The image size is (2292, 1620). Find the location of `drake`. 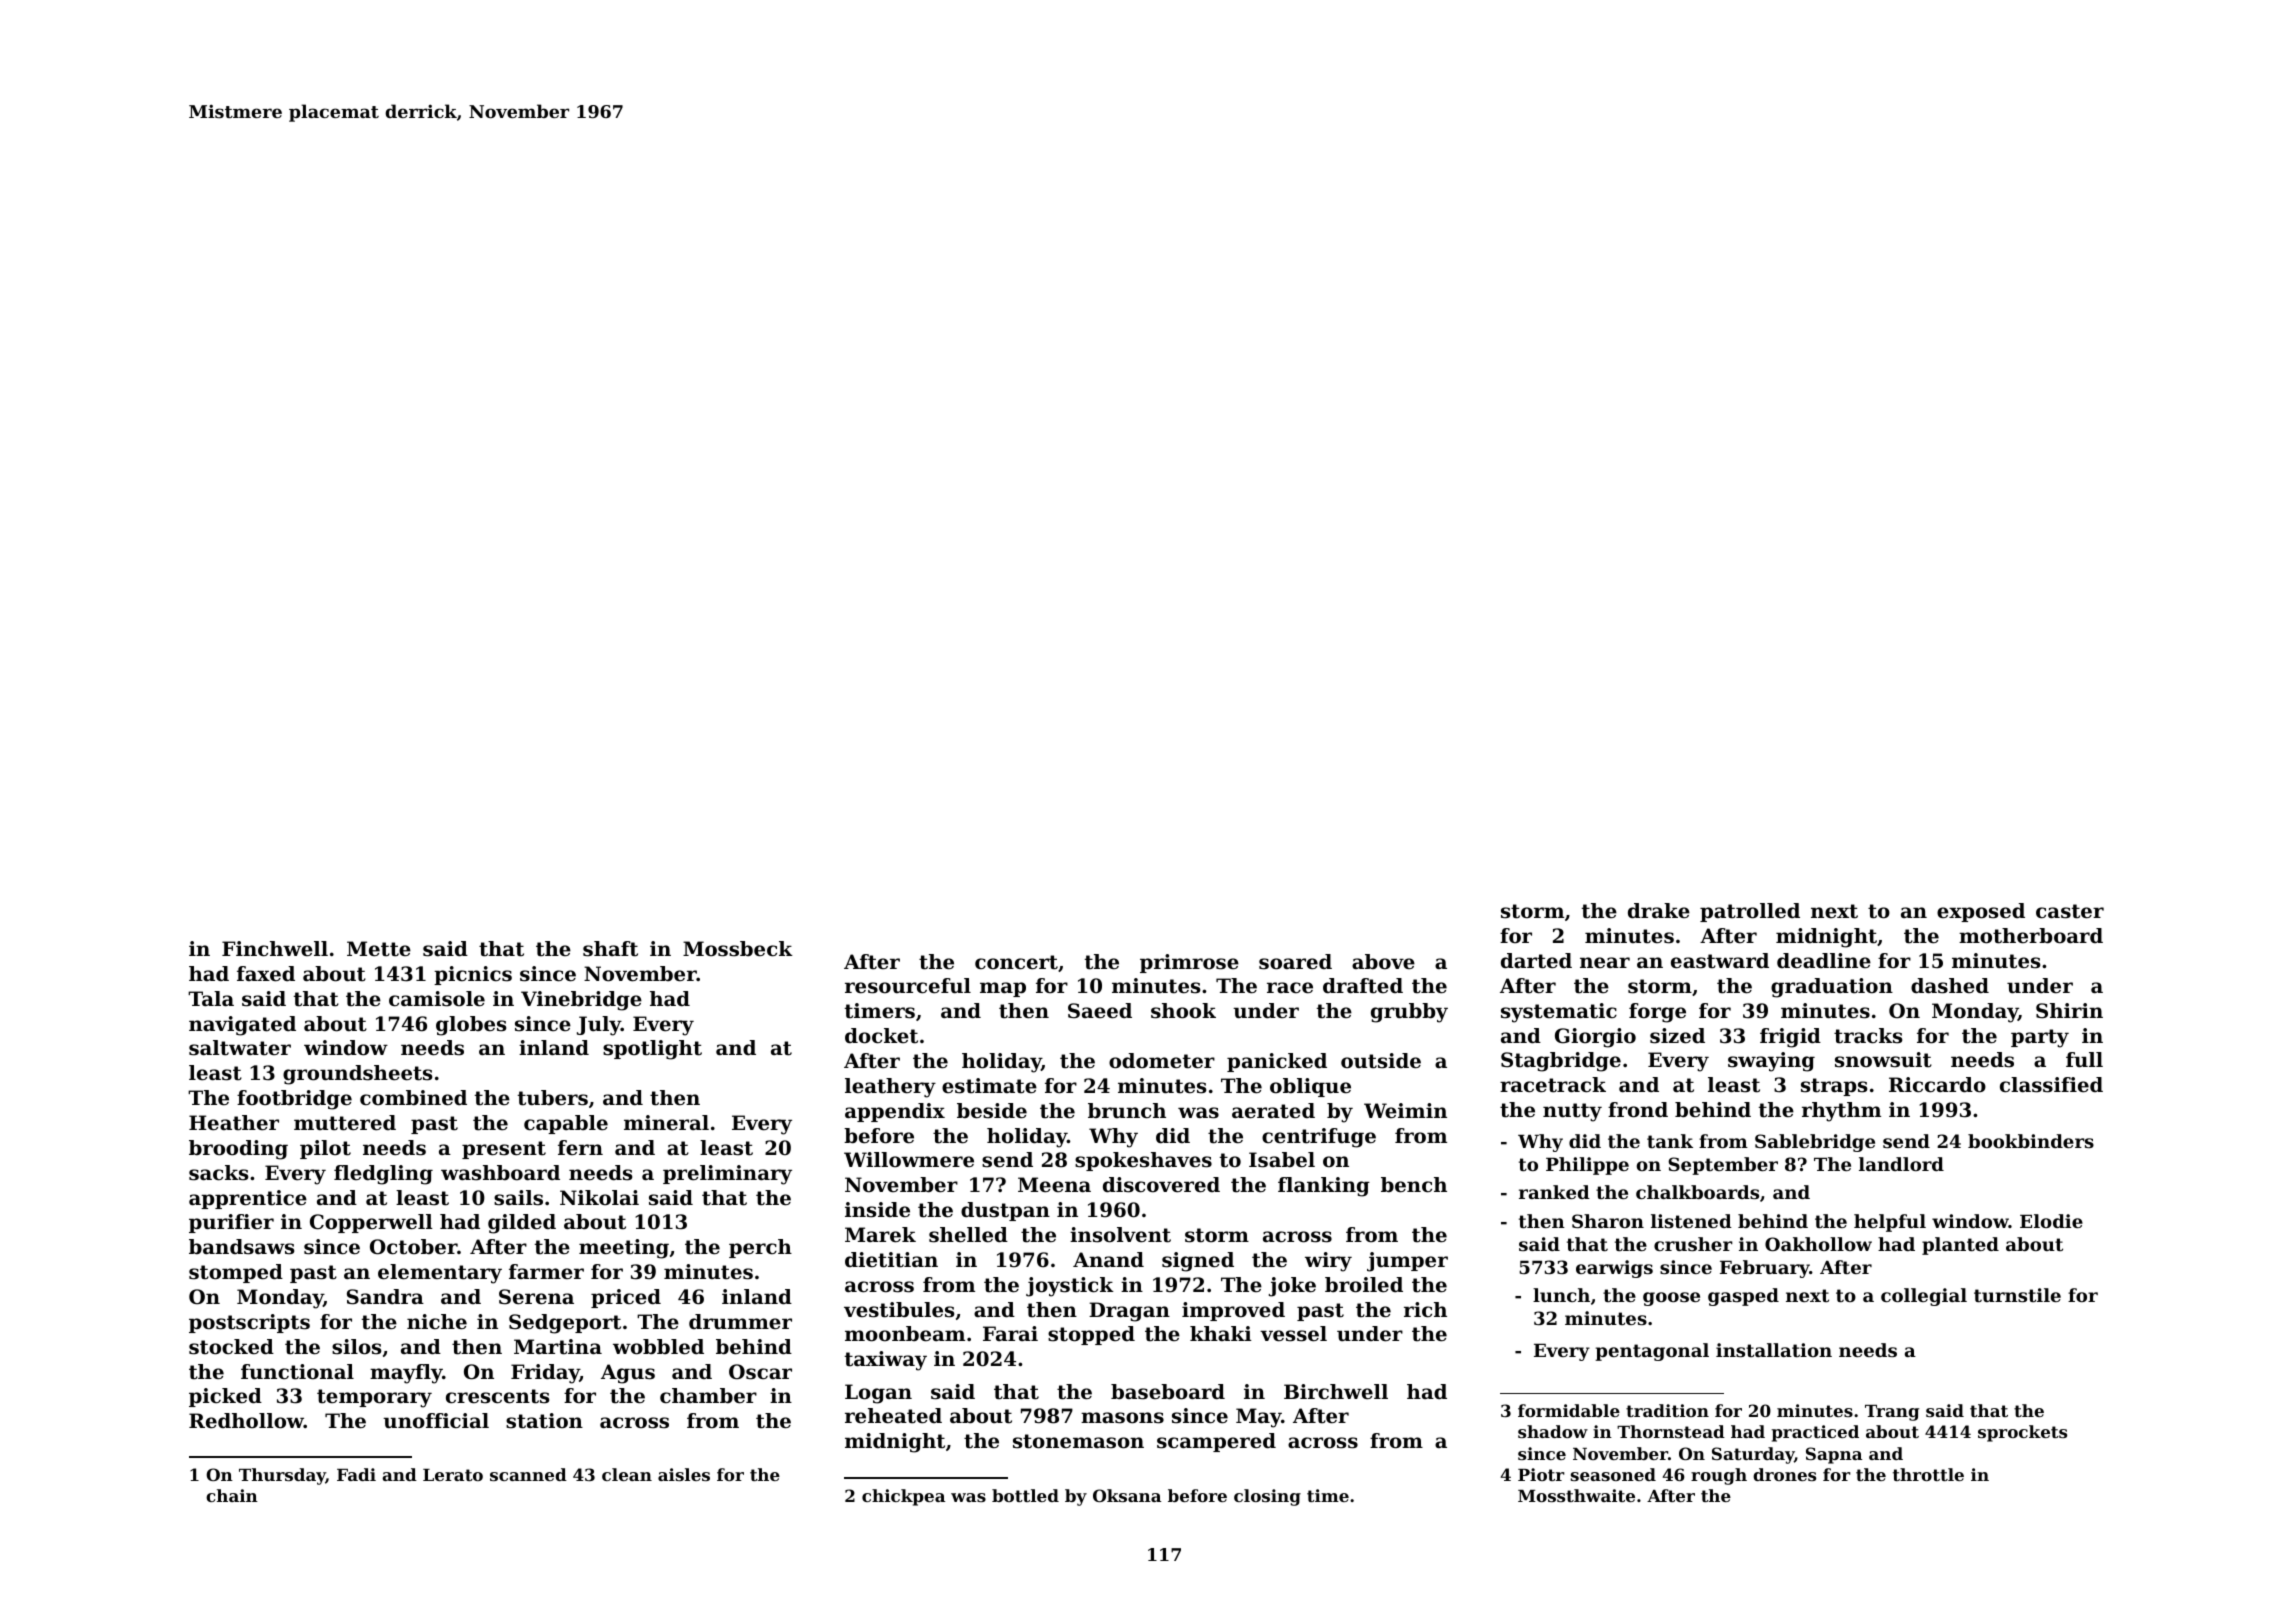

drake is located at coordinates (1659, 911).
